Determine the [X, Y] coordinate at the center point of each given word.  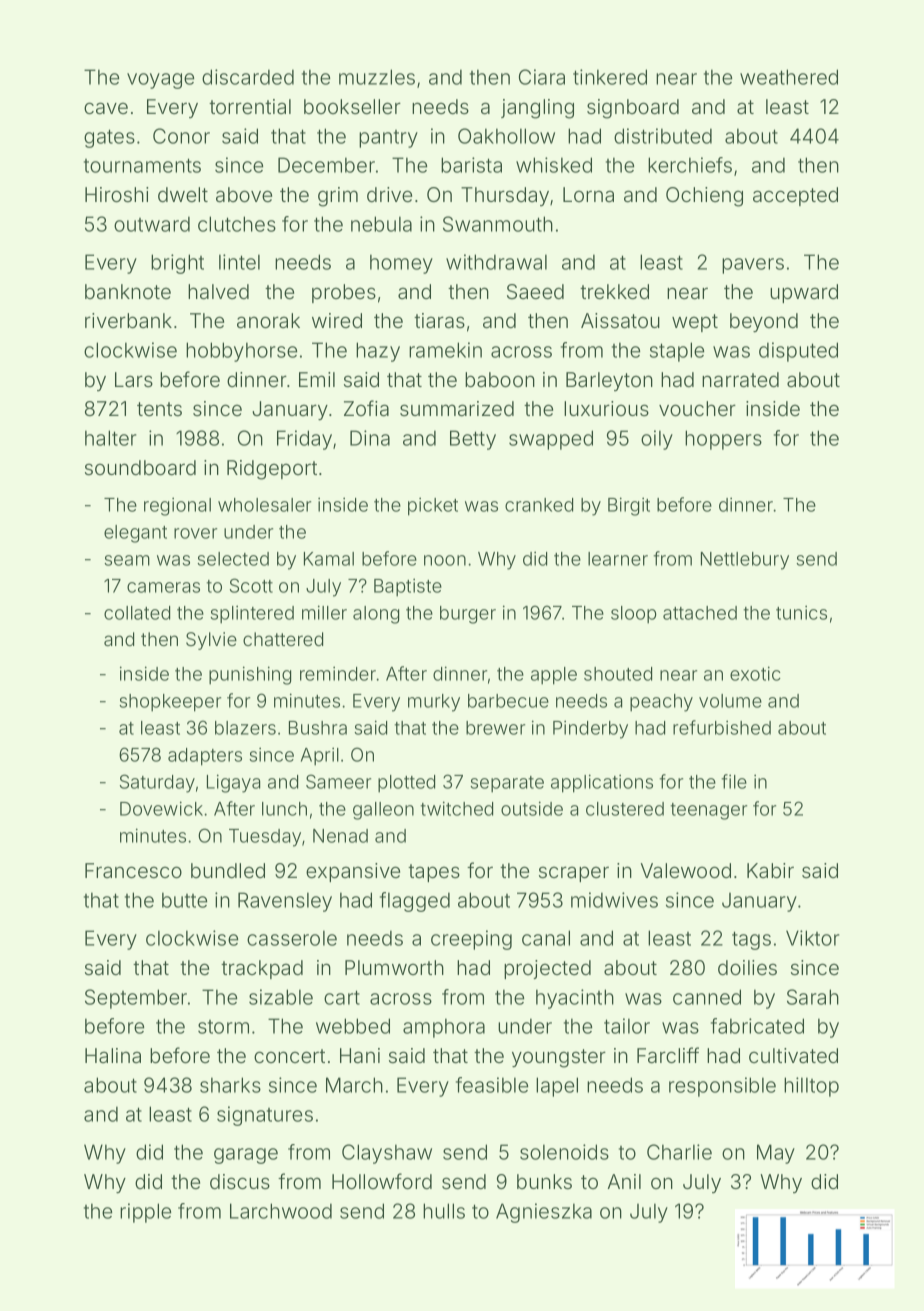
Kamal [329, 559]
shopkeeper [170, 703]
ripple [145, 1213]
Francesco [133, 870]
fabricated [757, 1026]
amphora [444, 1028]
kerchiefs [690, 165]
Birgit [629, 506]
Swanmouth [498, 224]
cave [106, 108]
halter [111, 438]
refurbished [722, 727]
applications [602, 783]
